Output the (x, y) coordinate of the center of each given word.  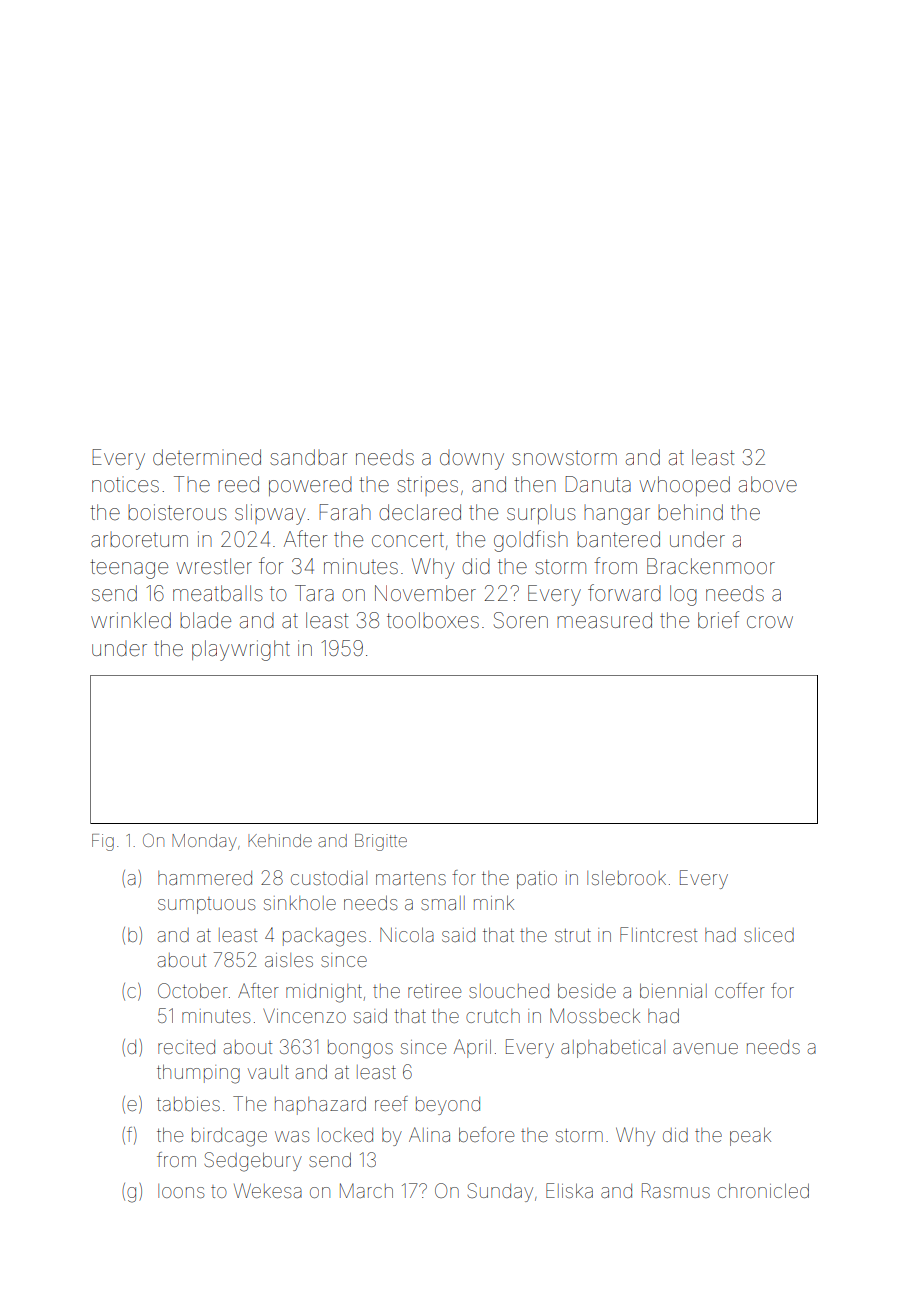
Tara (314, 593)
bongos (360, 1049)
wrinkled (131, 620)
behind (690, 512)
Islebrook (626, 877)
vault (268, 1072)
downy (472, 460)
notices (125, 484)
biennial (673, 990)
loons (181, 1191)
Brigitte (381, 842)
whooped (685, 486)
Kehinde (280, 840)
